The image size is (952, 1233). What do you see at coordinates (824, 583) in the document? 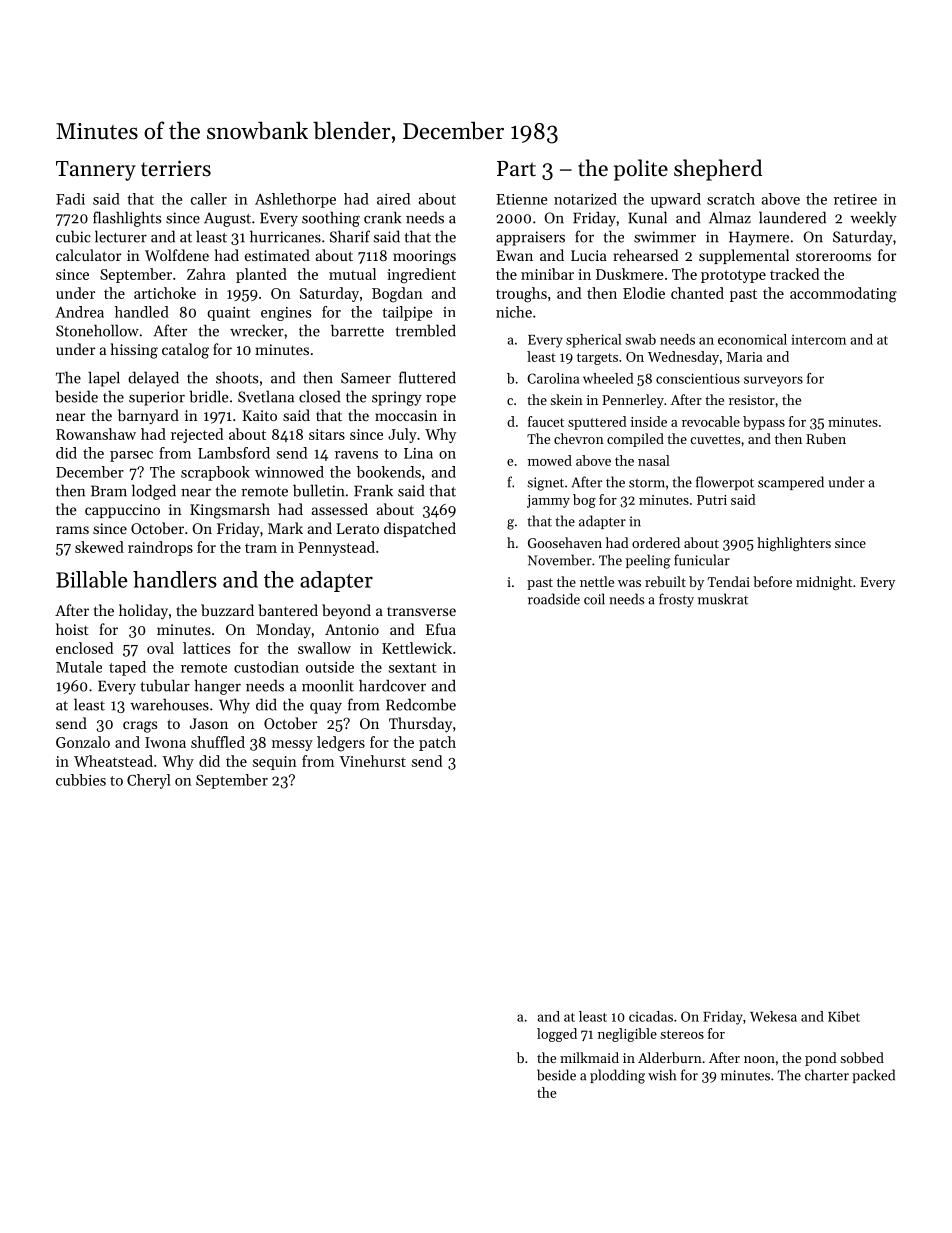
I see `midnight` at bounding box center [824, 583].
